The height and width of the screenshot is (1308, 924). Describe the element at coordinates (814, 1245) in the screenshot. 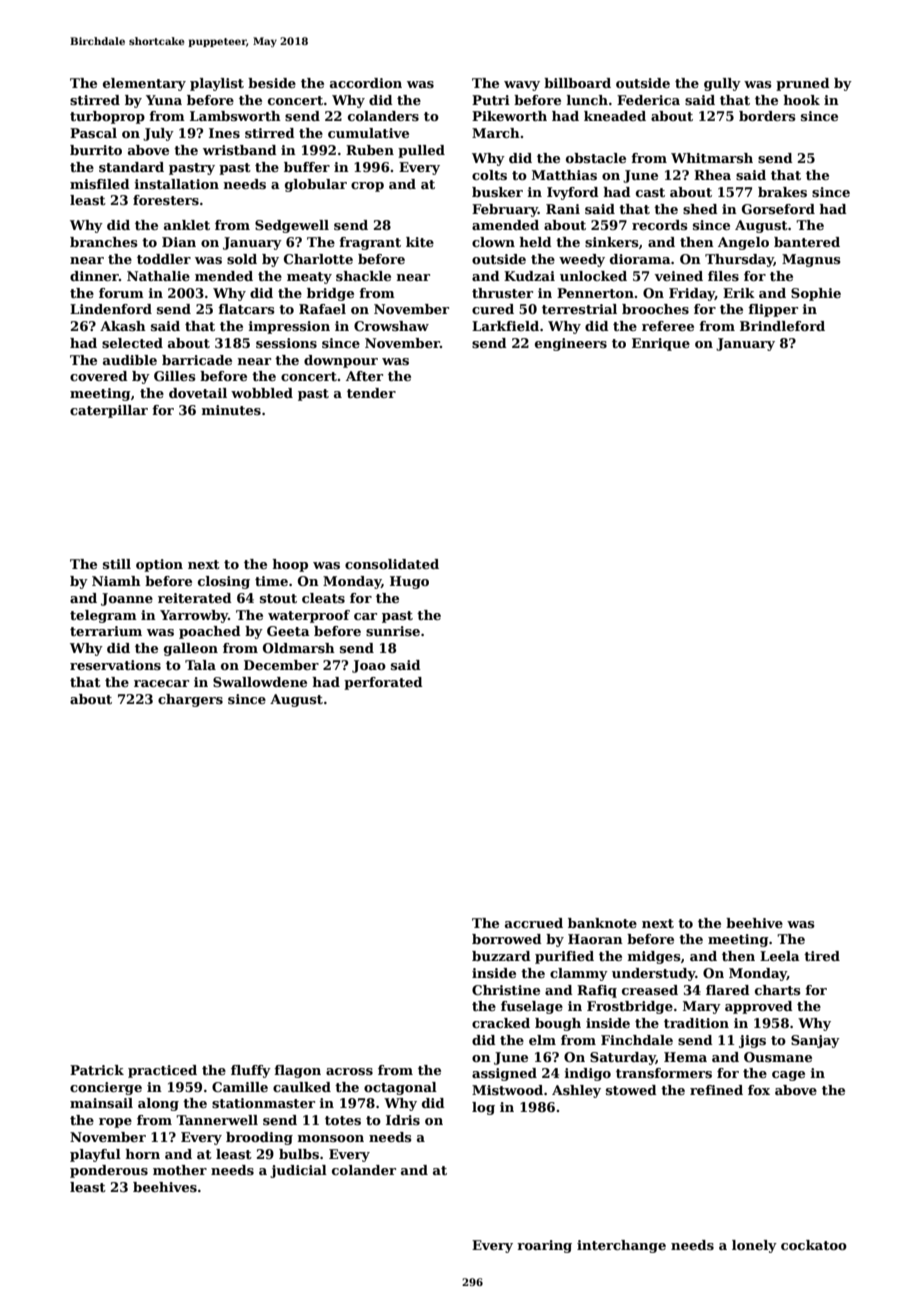

I see `cockatoo` at that location.
